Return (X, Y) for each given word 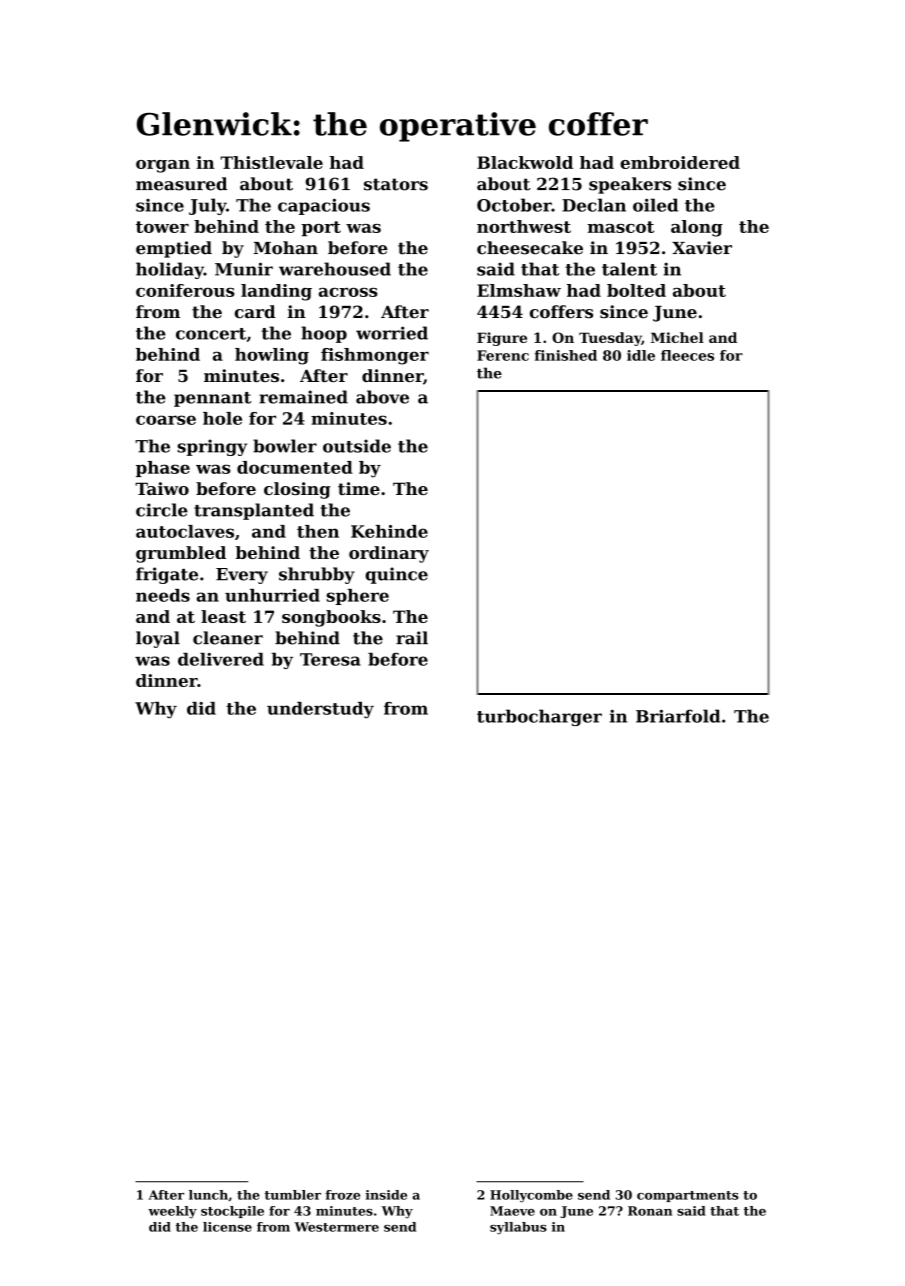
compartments (688, 1196)
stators (396, 184)
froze (343, 1195)
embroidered (680, 162)
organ (163, 166)
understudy (320, 710)
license (227, 1227)
